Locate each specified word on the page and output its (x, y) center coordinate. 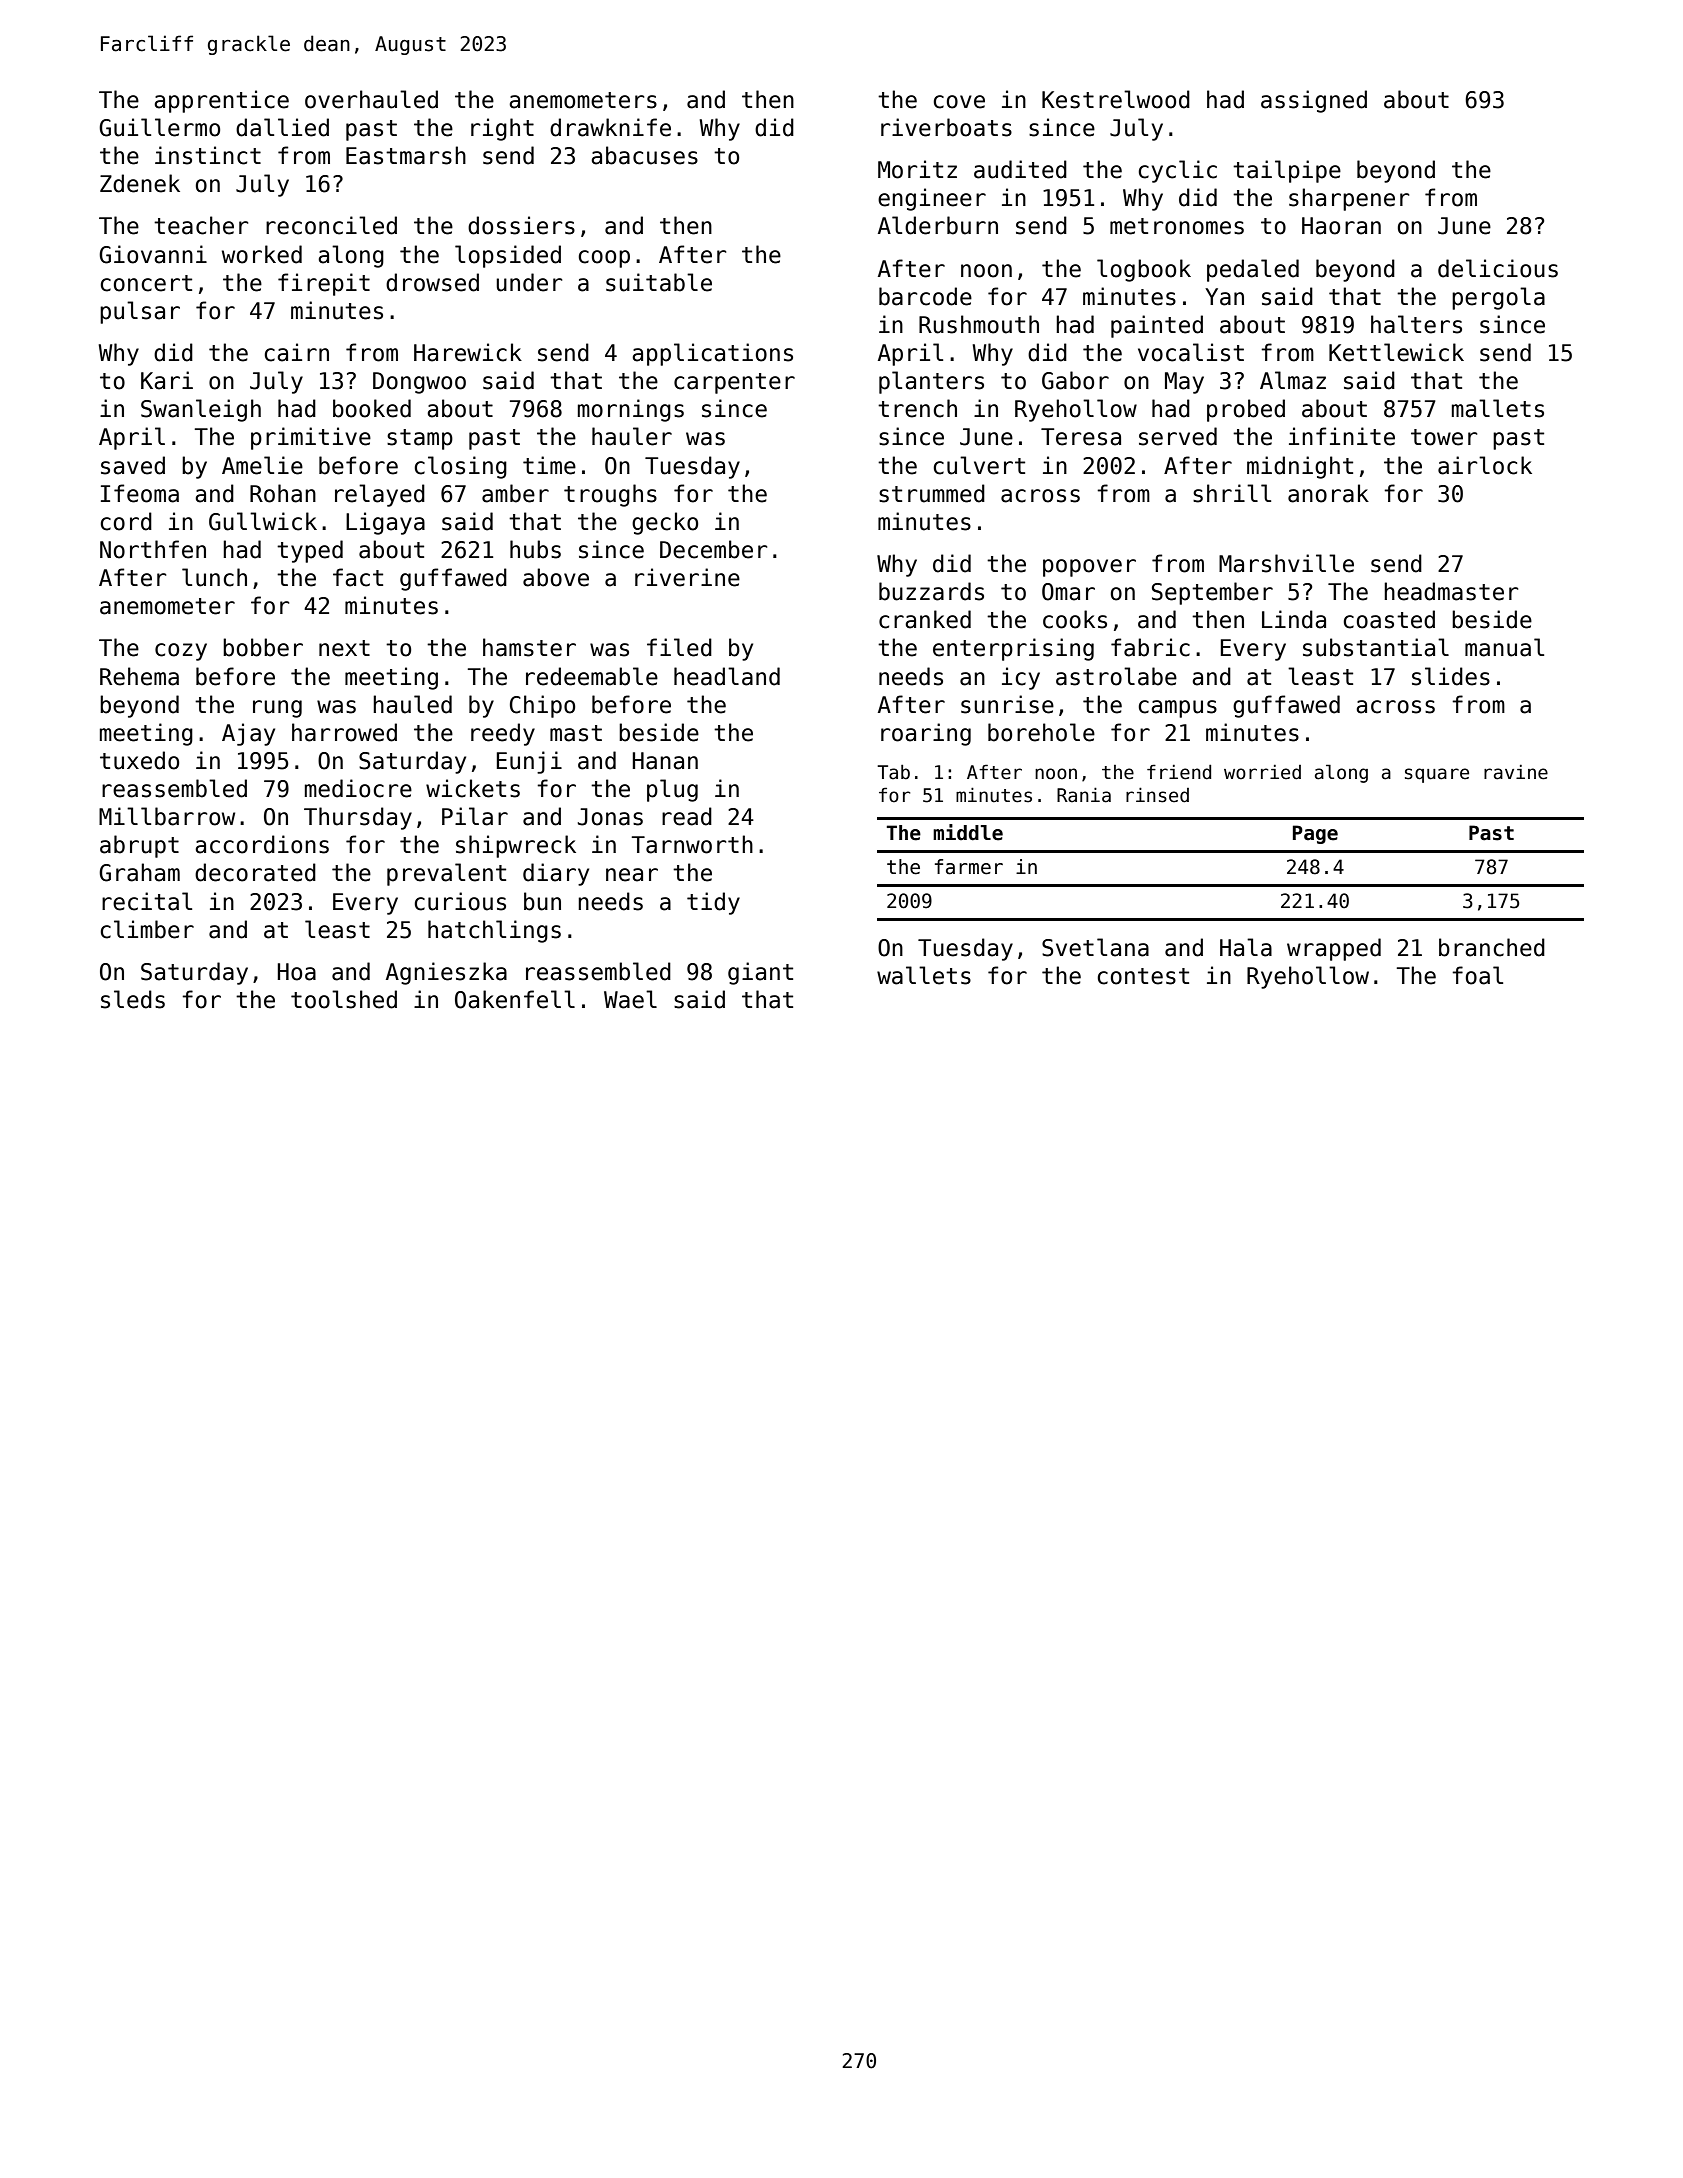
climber (147, 929)
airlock (1485, 465)
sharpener (1349, 199)
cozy (181, 652)
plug (672, 790)
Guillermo (159, 127)
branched (1492, 947)
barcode (925, 296)
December (713, 549)
